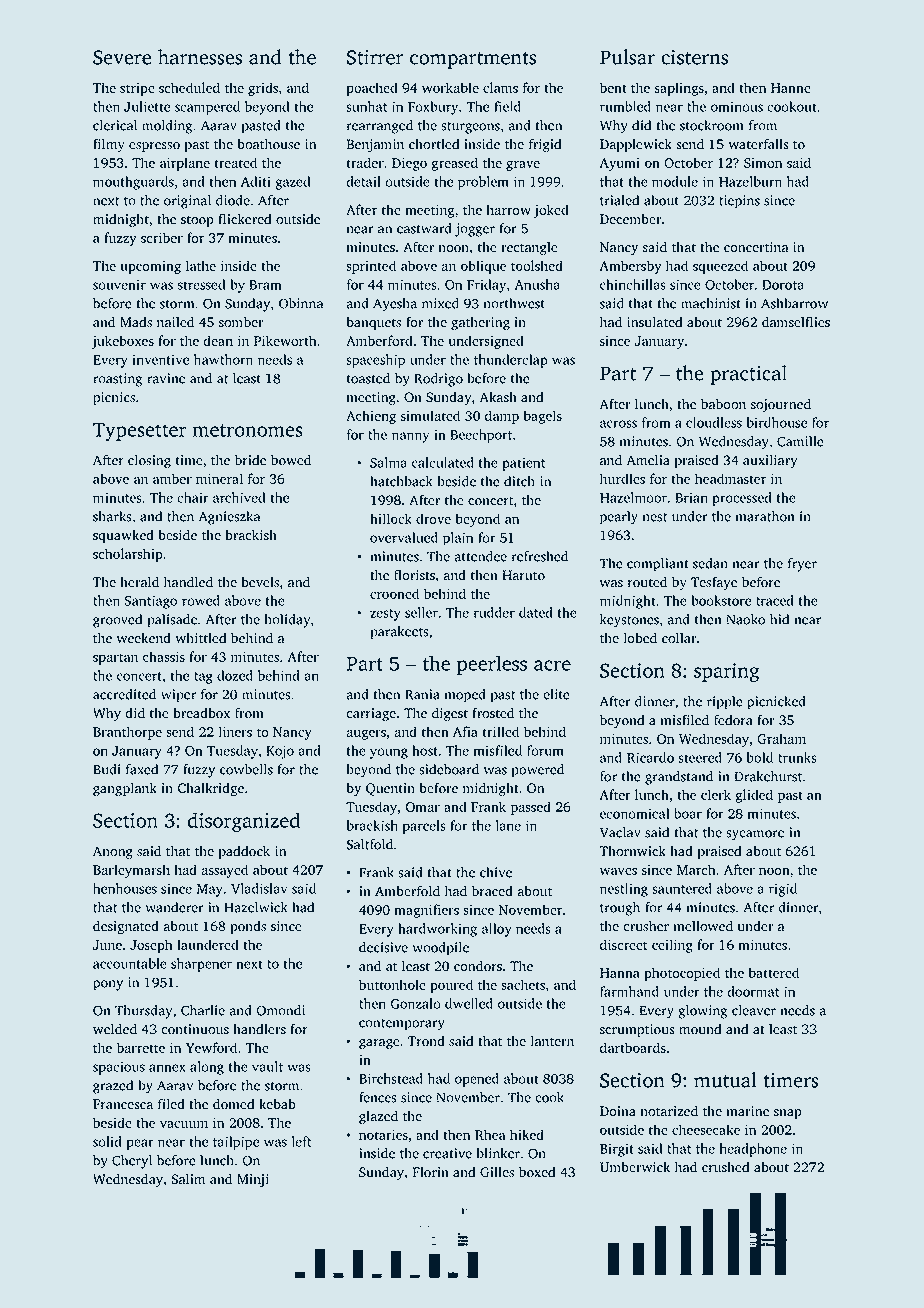  Describe the element at coordinates (223, 359) in the document. I see `hawthorn` at that location.
